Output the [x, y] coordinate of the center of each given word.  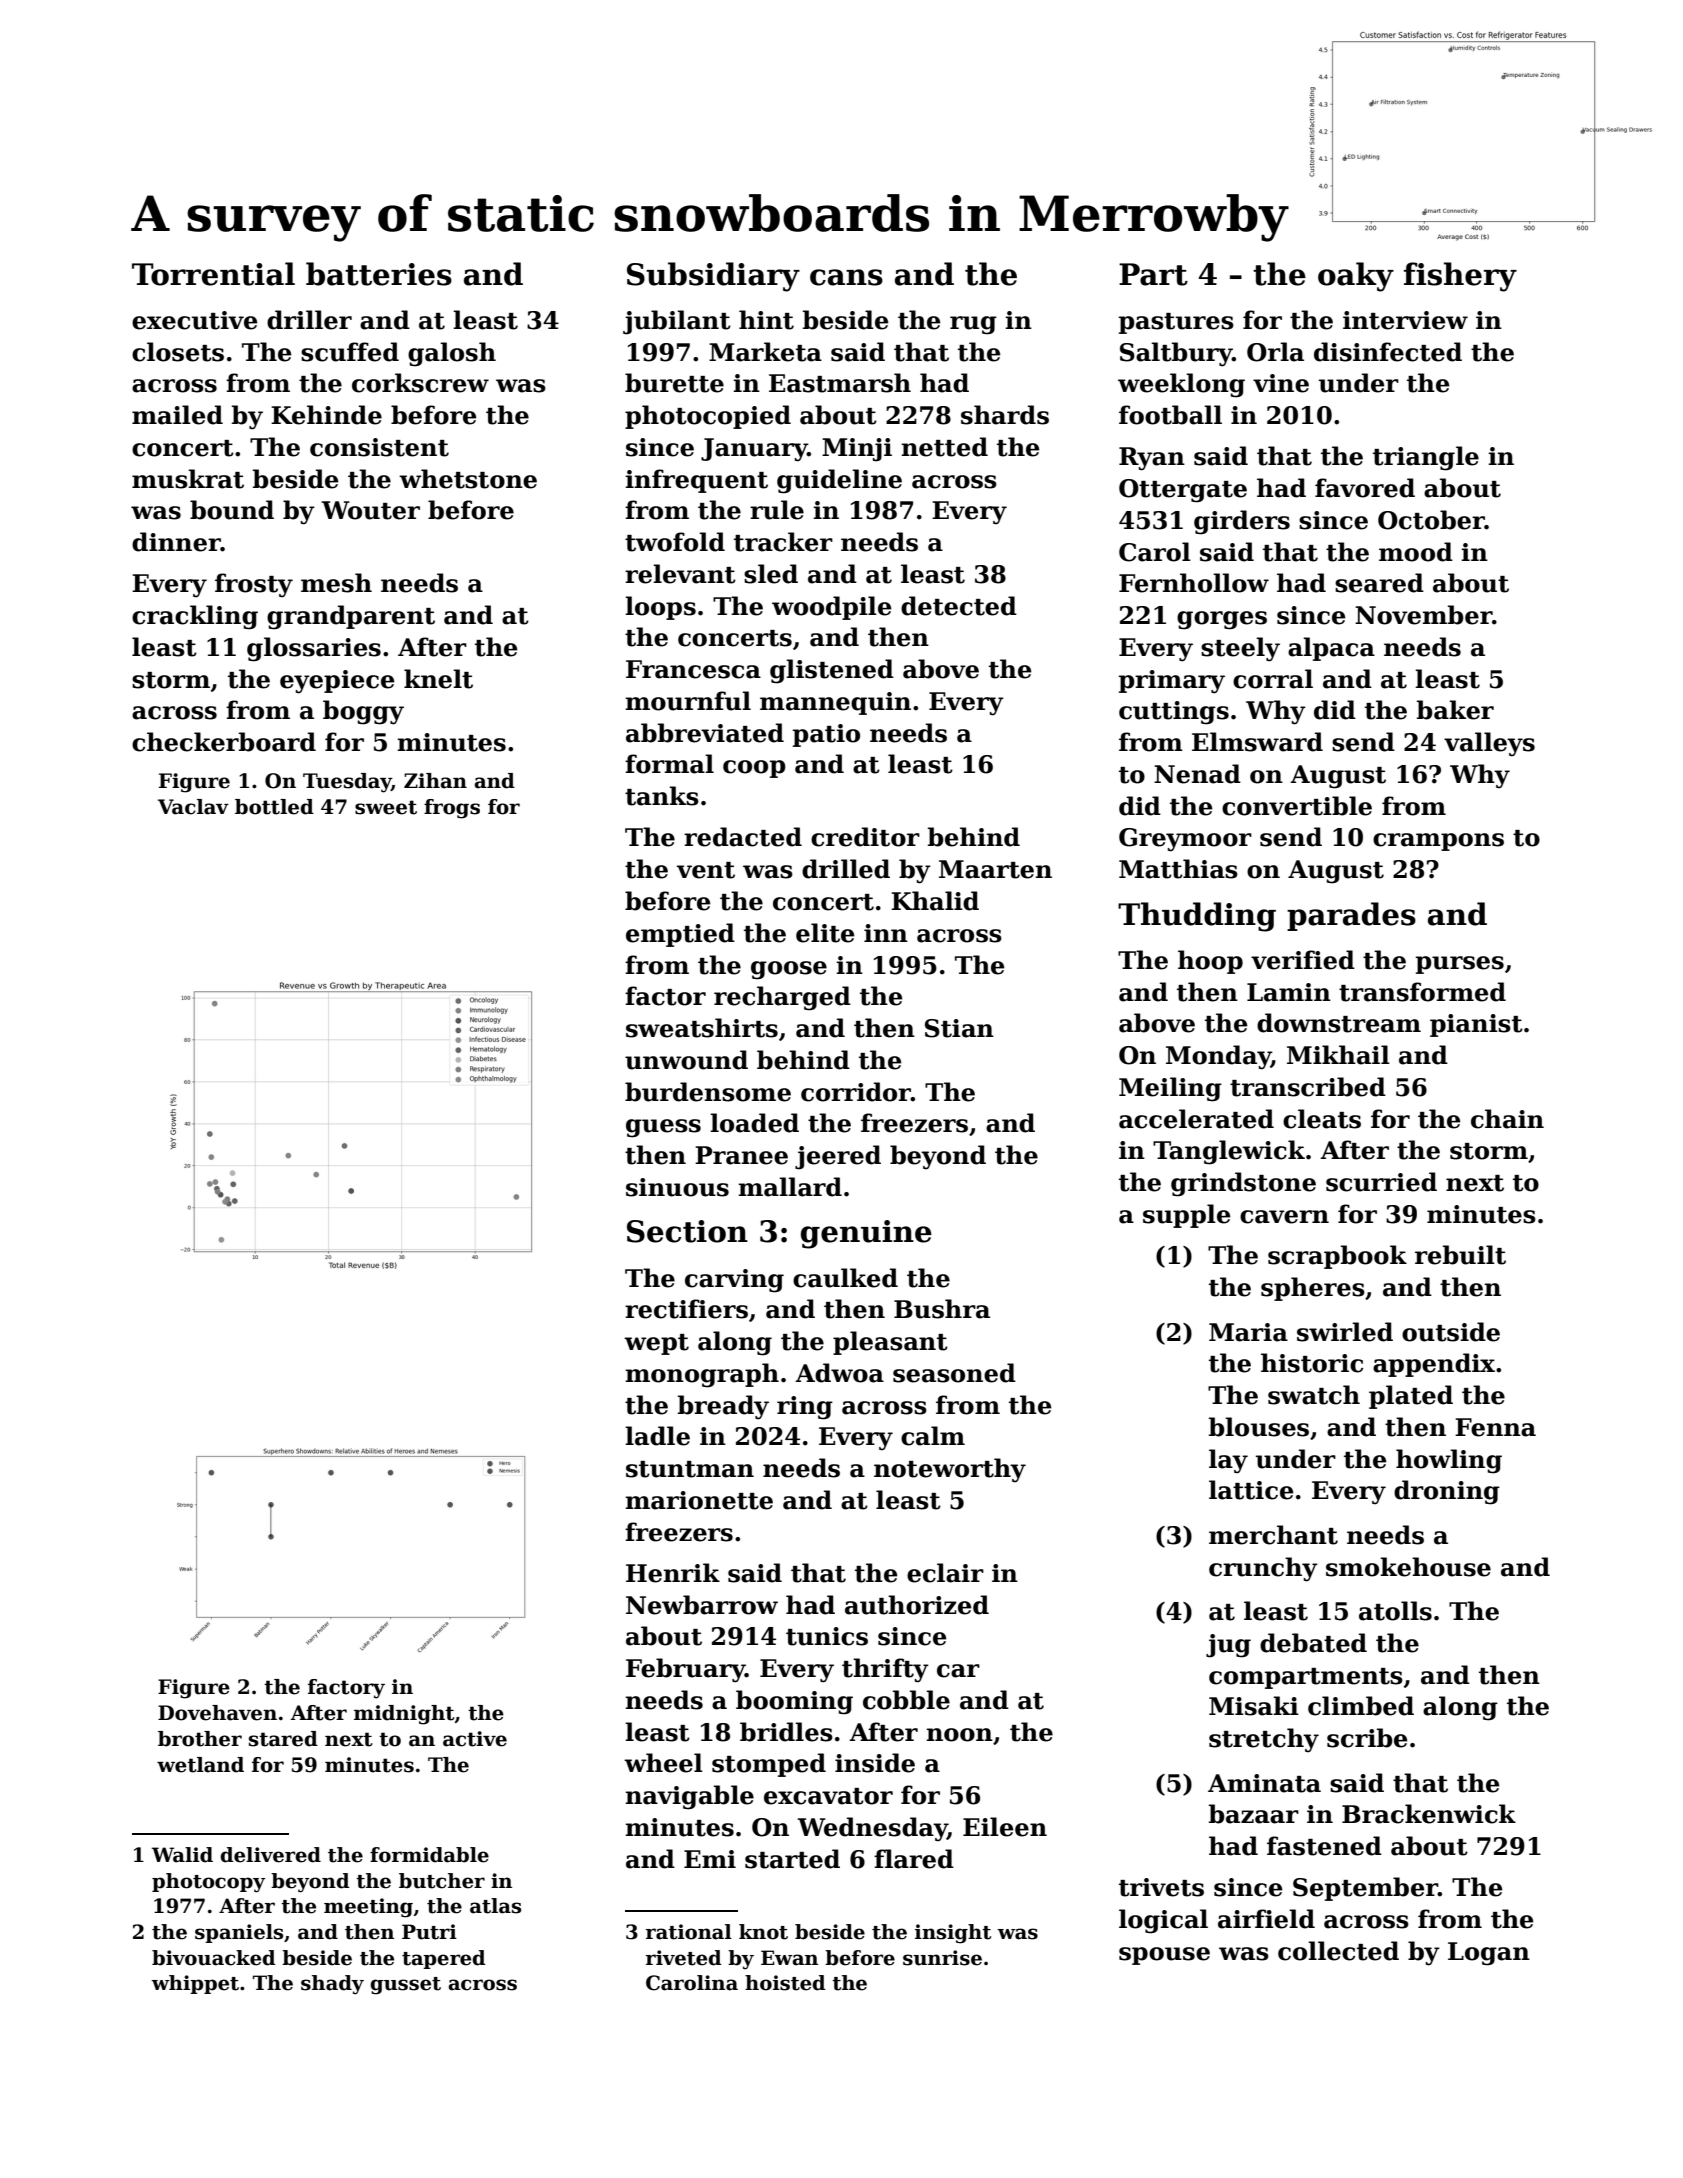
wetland [200, 1765]
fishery [1460, 277]
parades [1351, 916]
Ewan [789, 1958]
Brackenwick [1429, 1814]
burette [674, 383]
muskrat [188, 479]
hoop [1210, 962]
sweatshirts [702, 1028]
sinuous [677, 1187]
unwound [686, 1060]
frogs [452, 809]
